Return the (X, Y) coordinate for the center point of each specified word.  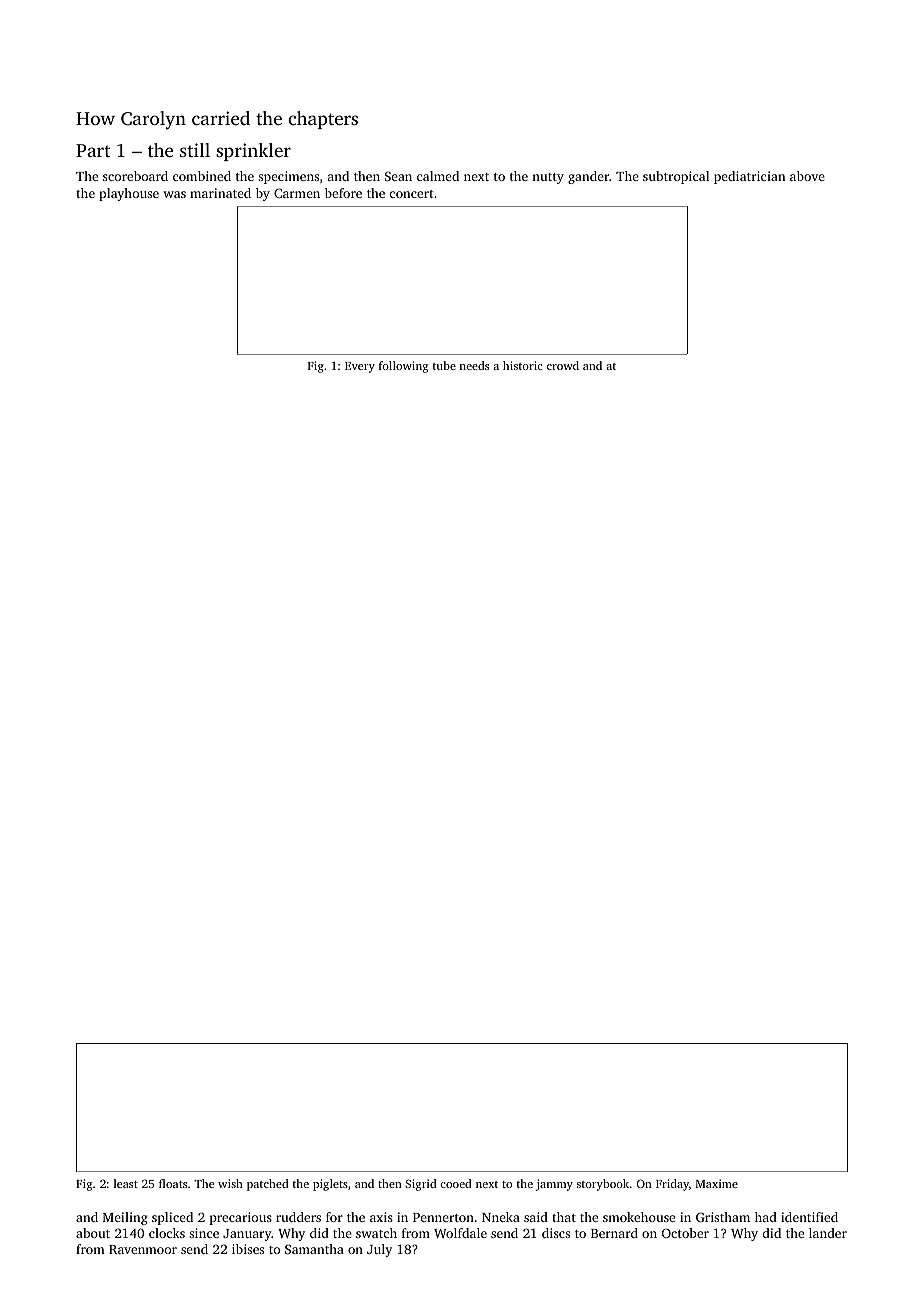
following (403, 367)
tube (444, 365)
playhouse (129, 194)
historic (523, 365)
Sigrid (420, 1185)
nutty (548, 178)
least (126, 1183)
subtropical (676, 177)
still (195, 150)
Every (360, 367)
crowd (563, 365)
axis (381, 1217)
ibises (248, 1249)
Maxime (717, 1183)
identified (809, 1217)
